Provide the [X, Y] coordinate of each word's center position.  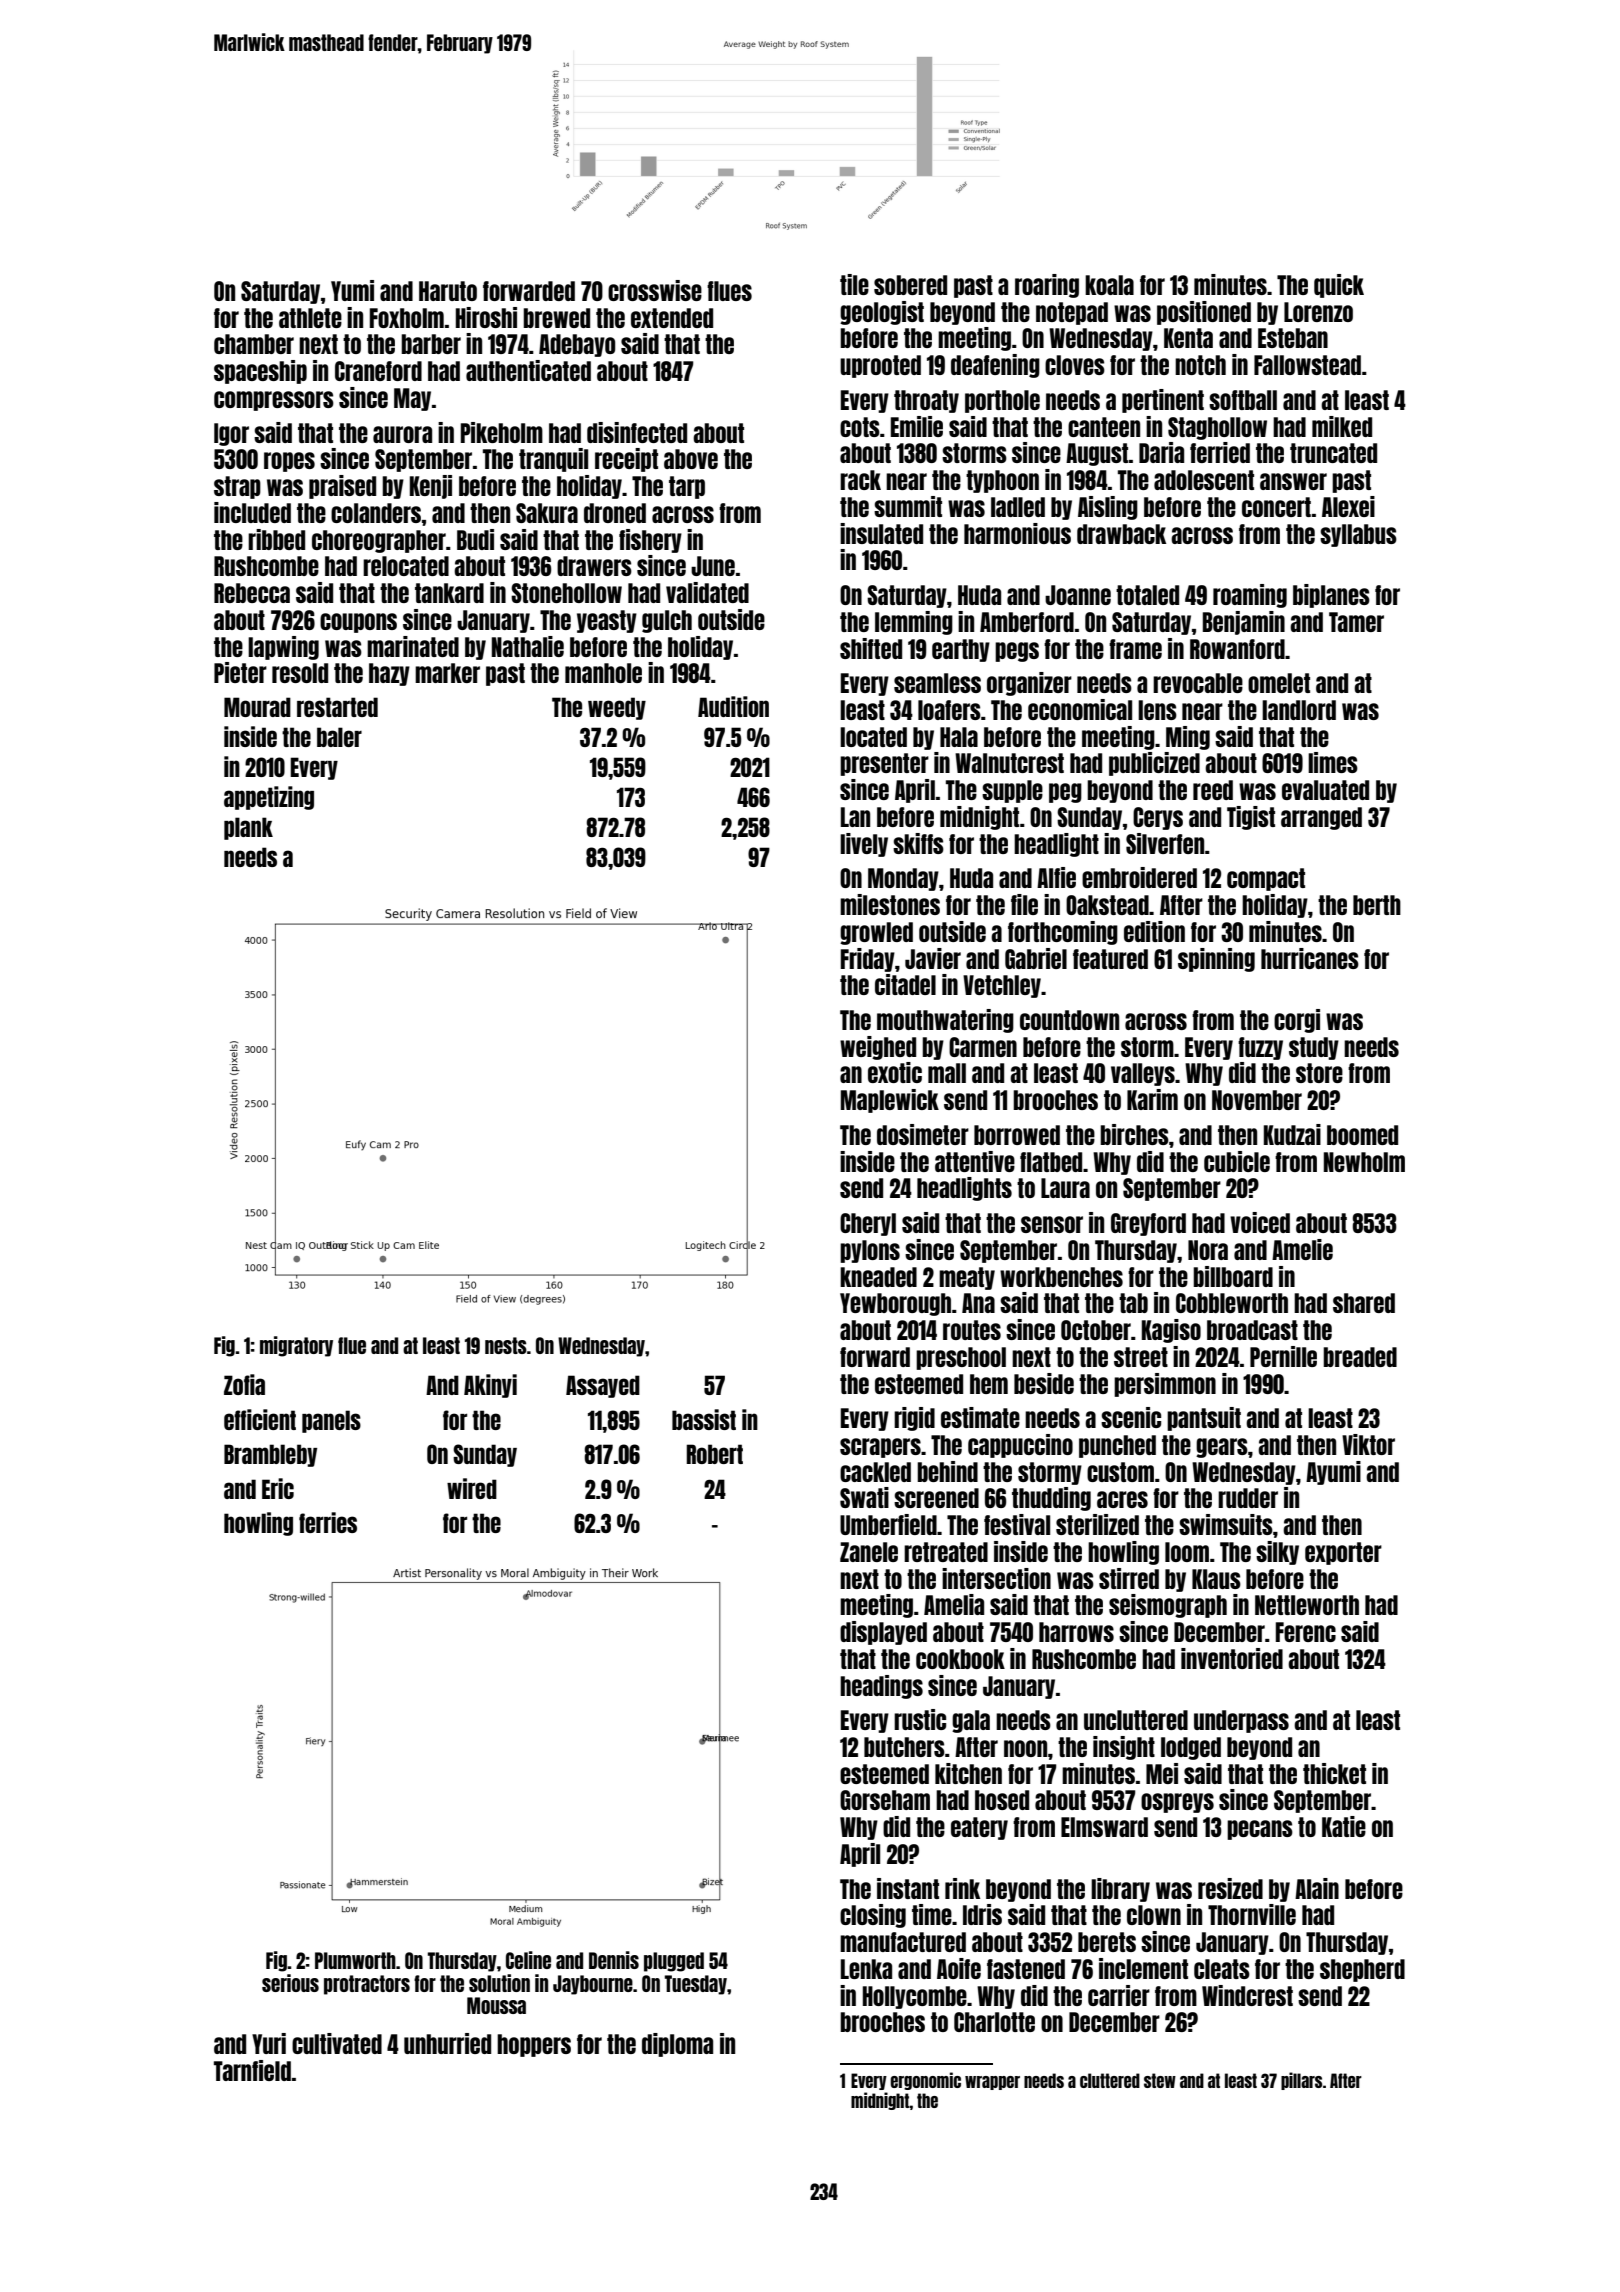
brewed [556, 318]
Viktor [1368, 1444]
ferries [328, 1522]
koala [1109, 285]
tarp [687, 487]
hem [989, 1384]
